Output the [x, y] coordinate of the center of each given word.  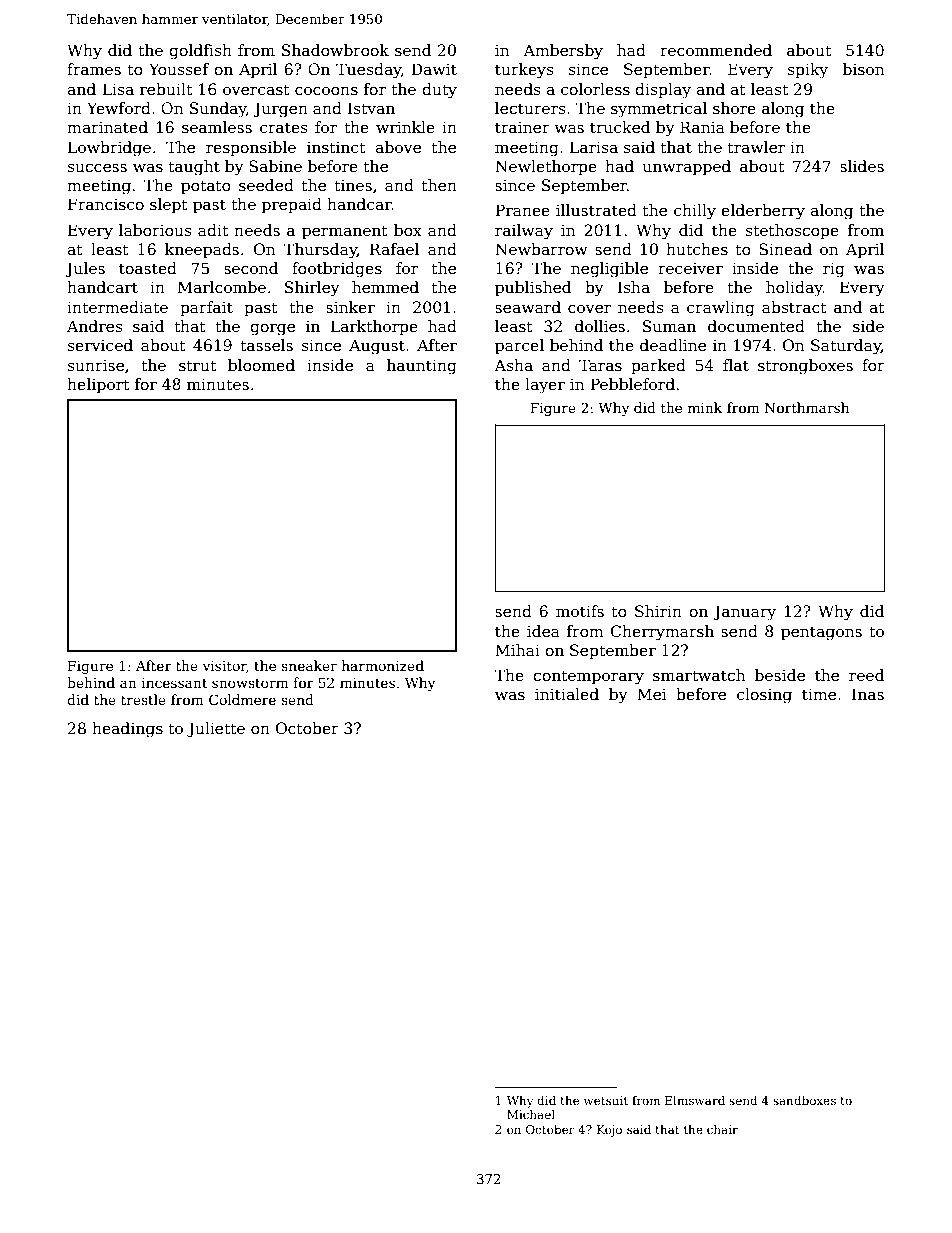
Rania [702, 127]
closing [764, 696]
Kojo [609, 1131]
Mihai [517, 650]
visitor [225, 667]
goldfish [200, 52]
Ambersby [563, 52]
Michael [531, 1114]
